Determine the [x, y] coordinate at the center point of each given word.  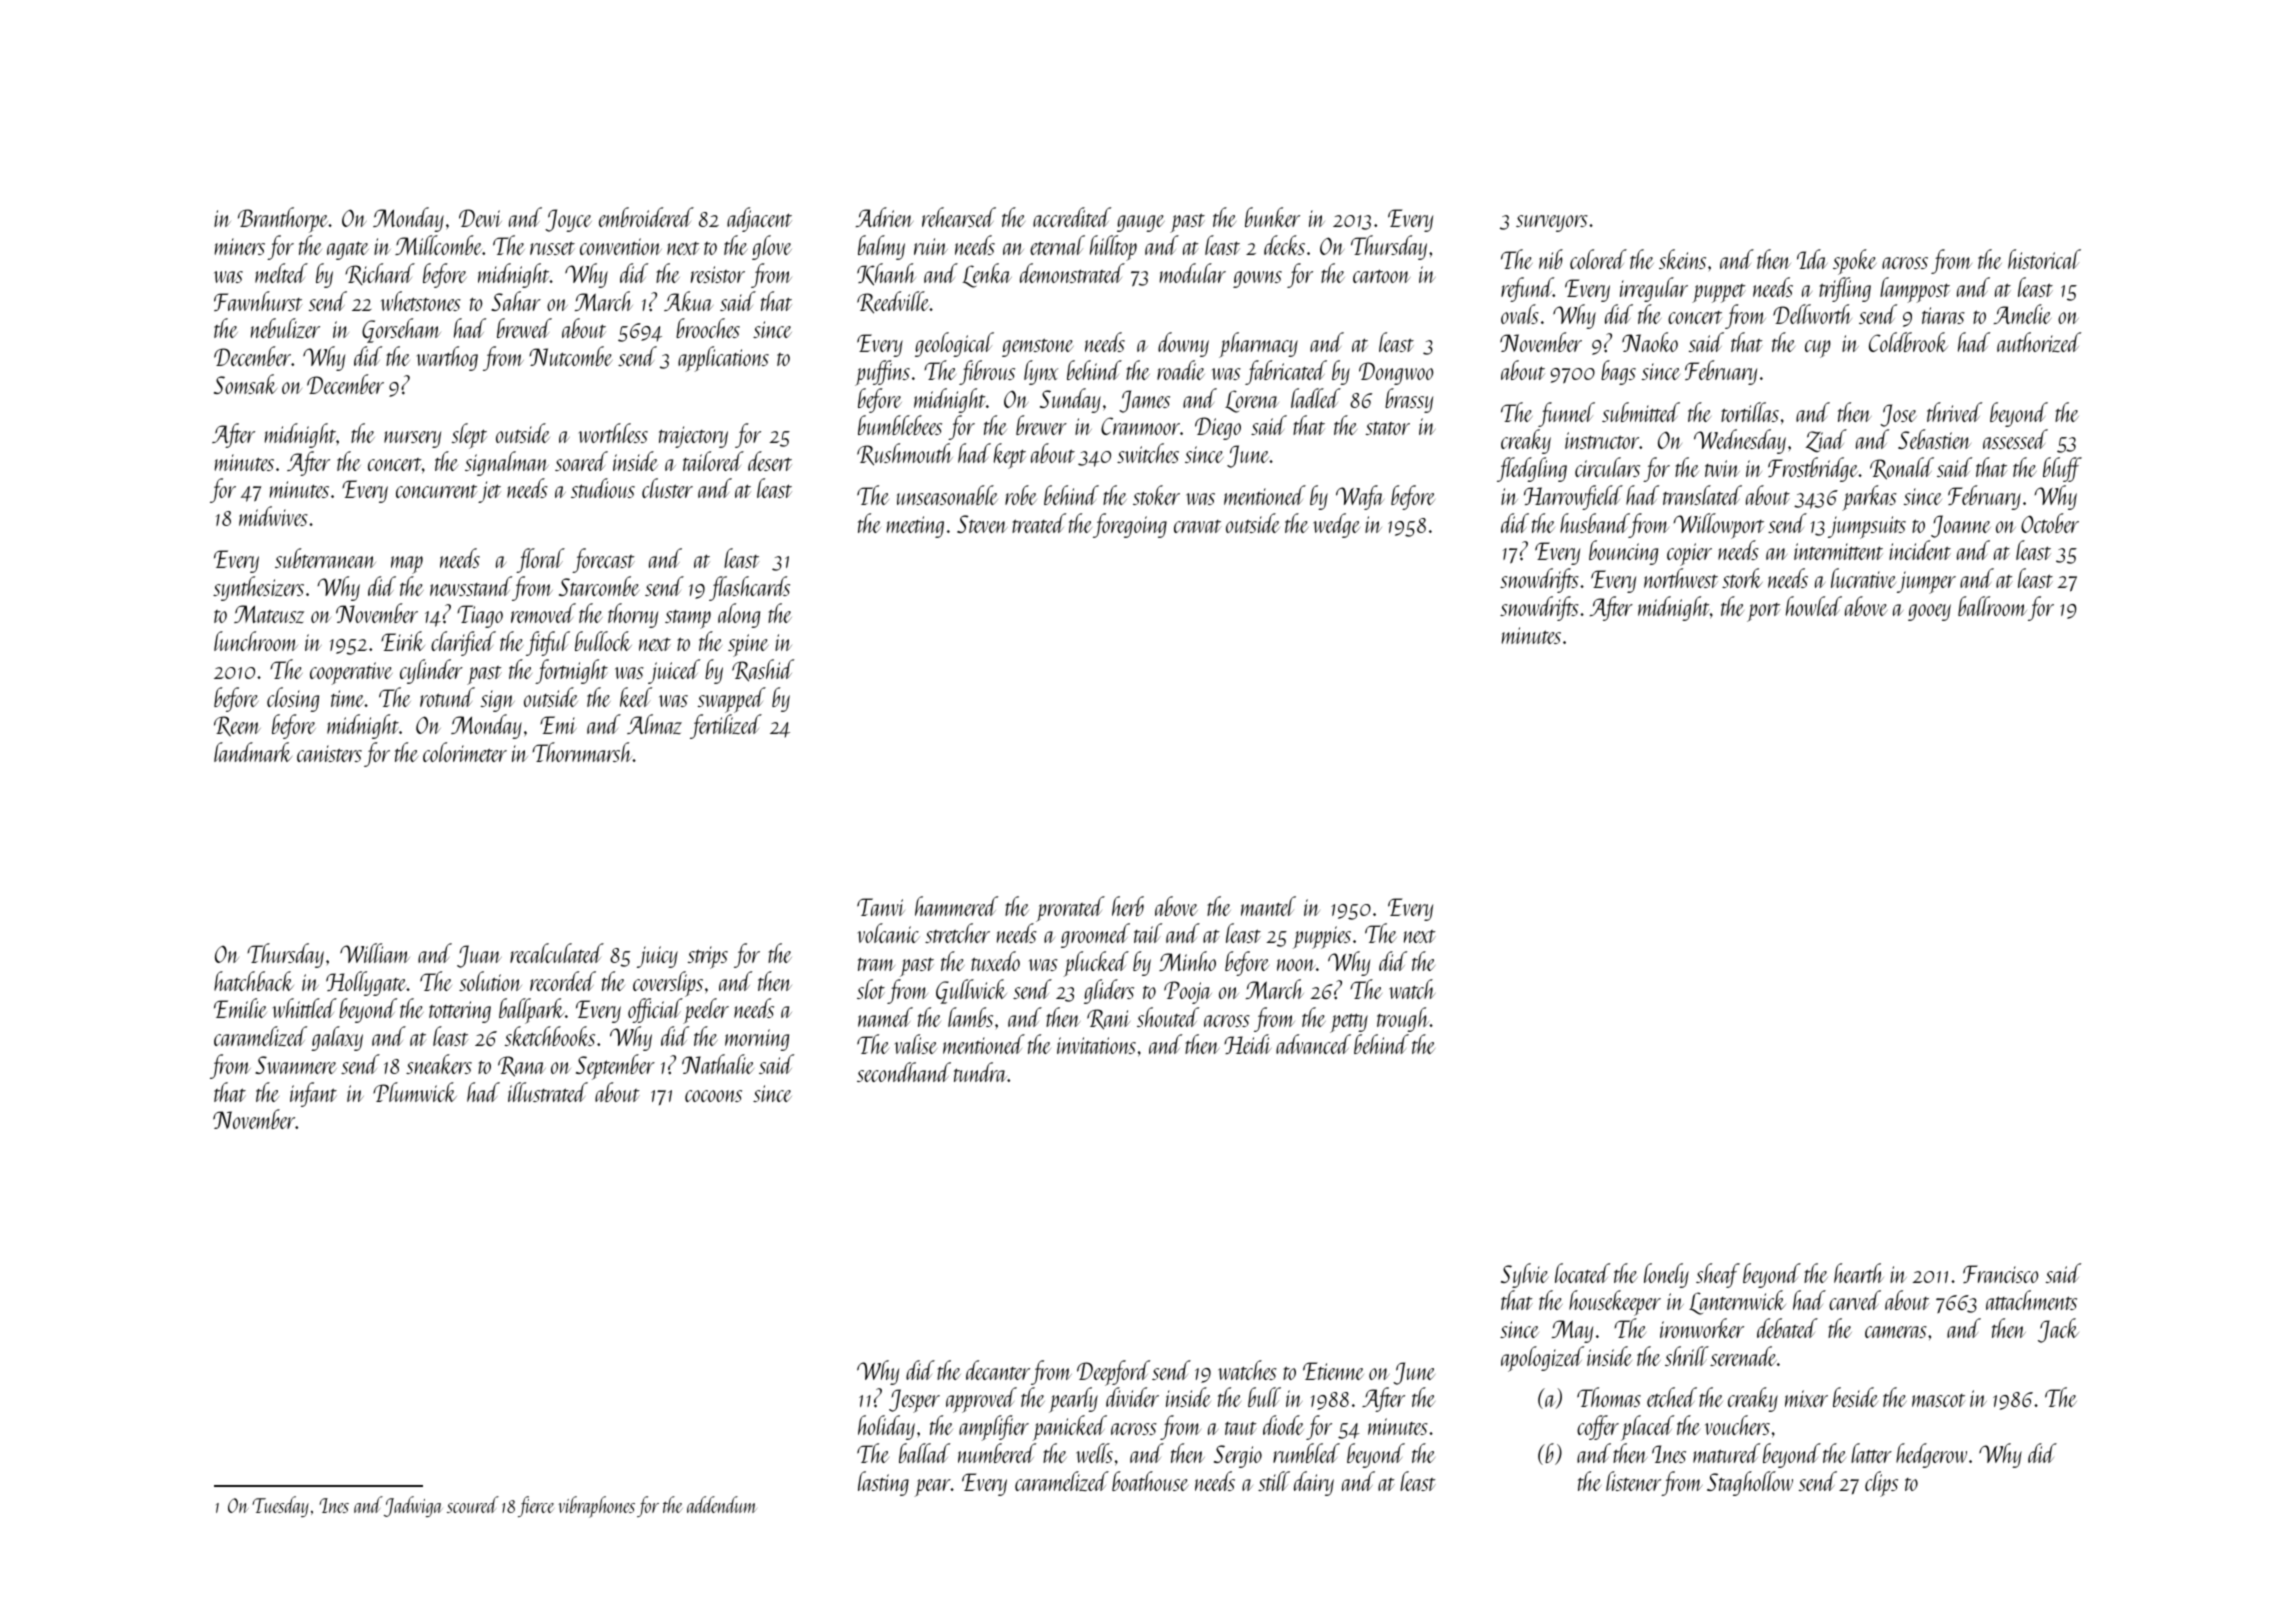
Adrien [884, 217]
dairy [1314, 1483]
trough [1403, 1019]
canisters [329, 753]
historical [2044, 259]
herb [1128, 906]
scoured [473, 1504]
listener [1633, 1481]
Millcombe [438, 245]
